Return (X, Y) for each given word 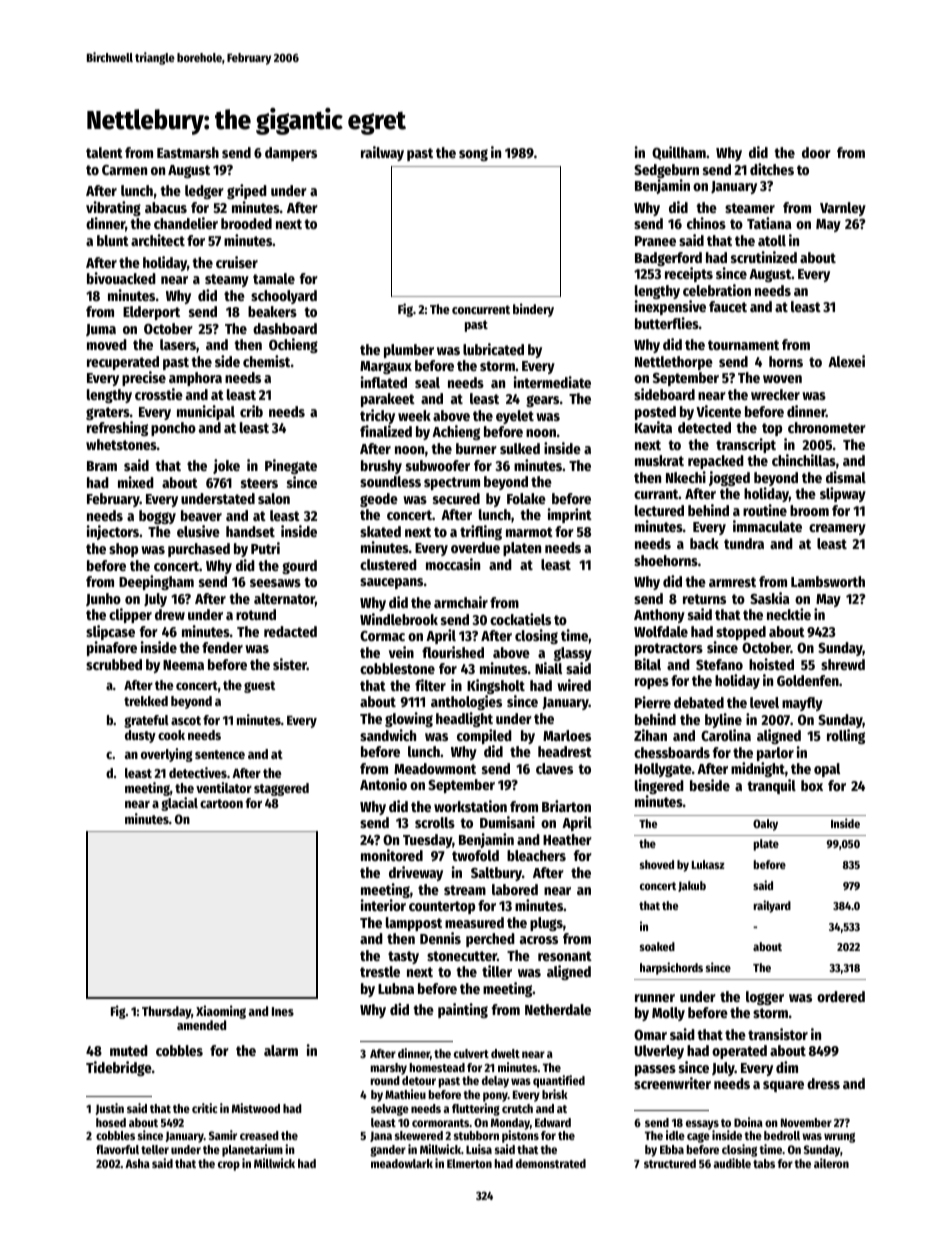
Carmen (124, 170)
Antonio (383, 784)
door (816, 152)
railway (382, 153)
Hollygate (663, 770)
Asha (137, 1163)
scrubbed (114, 664)
